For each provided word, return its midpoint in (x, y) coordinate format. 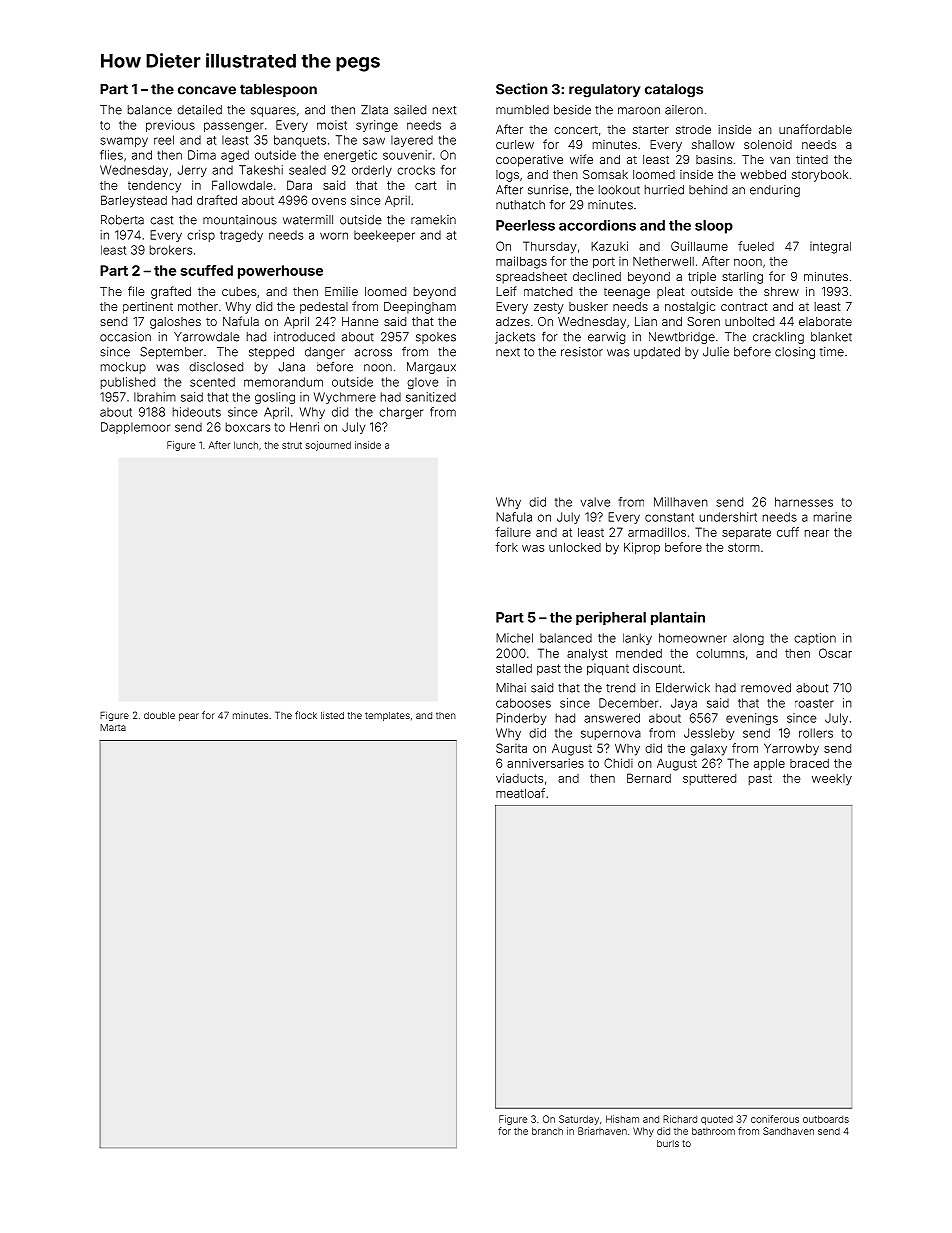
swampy (124, 142)
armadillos (657, 532)
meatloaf (520, 793)
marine (833, 517)
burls (668, 1143)
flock (306, 715)
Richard (680, 1119)
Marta (113, 727)
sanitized (431, 397)
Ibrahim (155, 397)
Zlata (374, 110)
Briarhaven (602, 1131)
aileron (684, 110)
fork (506, 547)
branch (547, 1131)
